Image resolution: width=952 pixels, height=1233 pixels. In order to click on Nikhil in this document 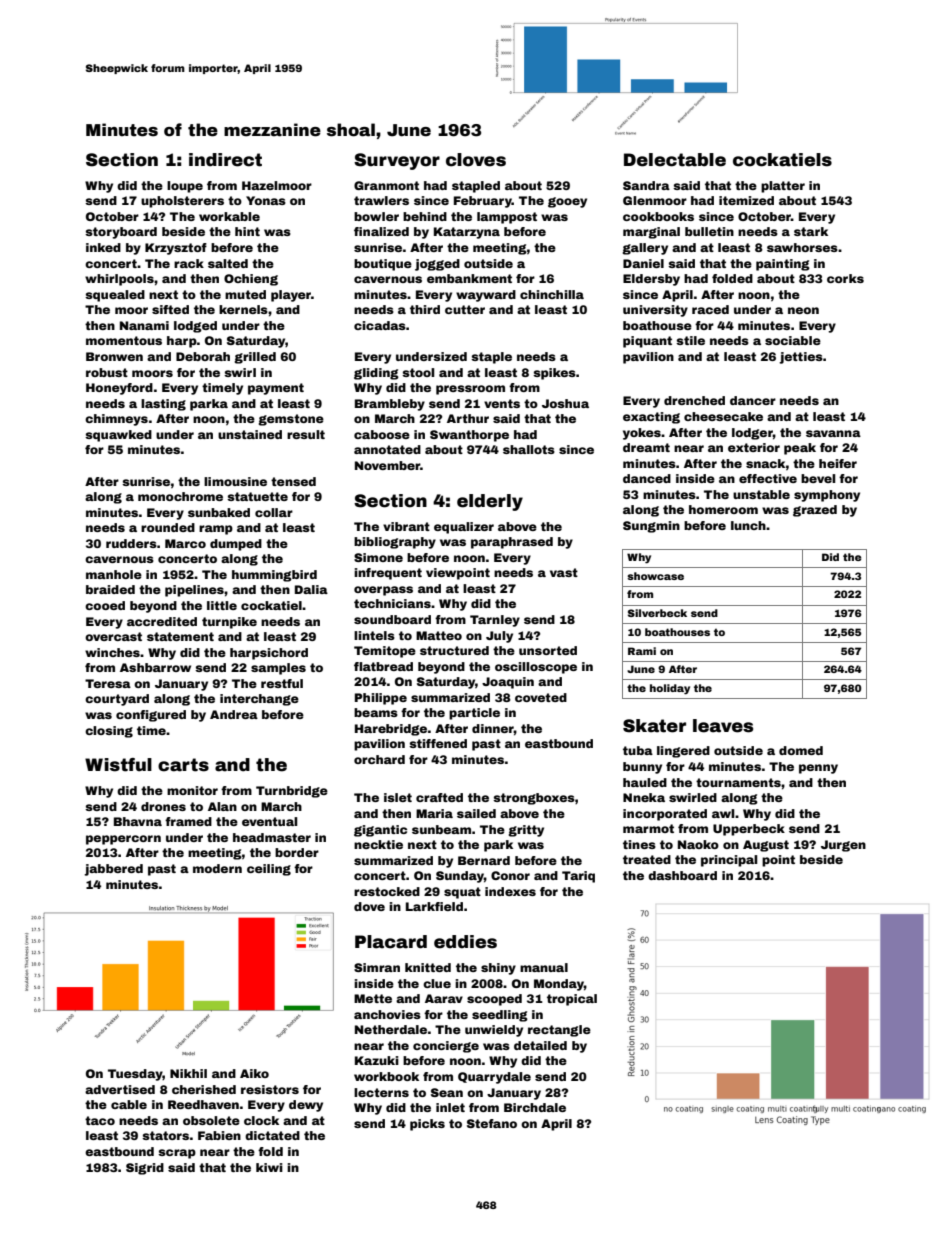, I will do `click(188, 1073)`.
